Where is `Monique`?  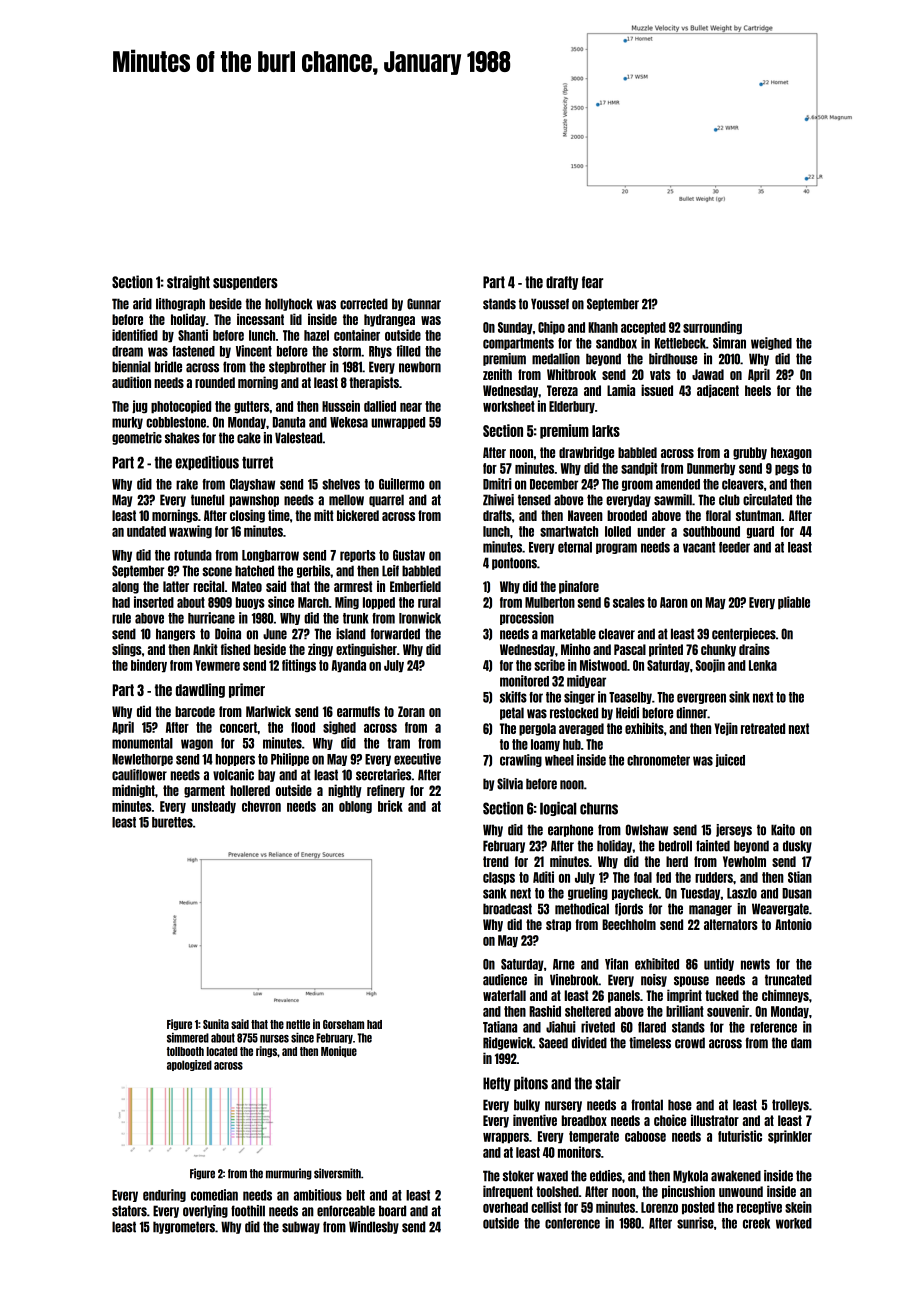 Monique is located at coordinates (339, 1052).
